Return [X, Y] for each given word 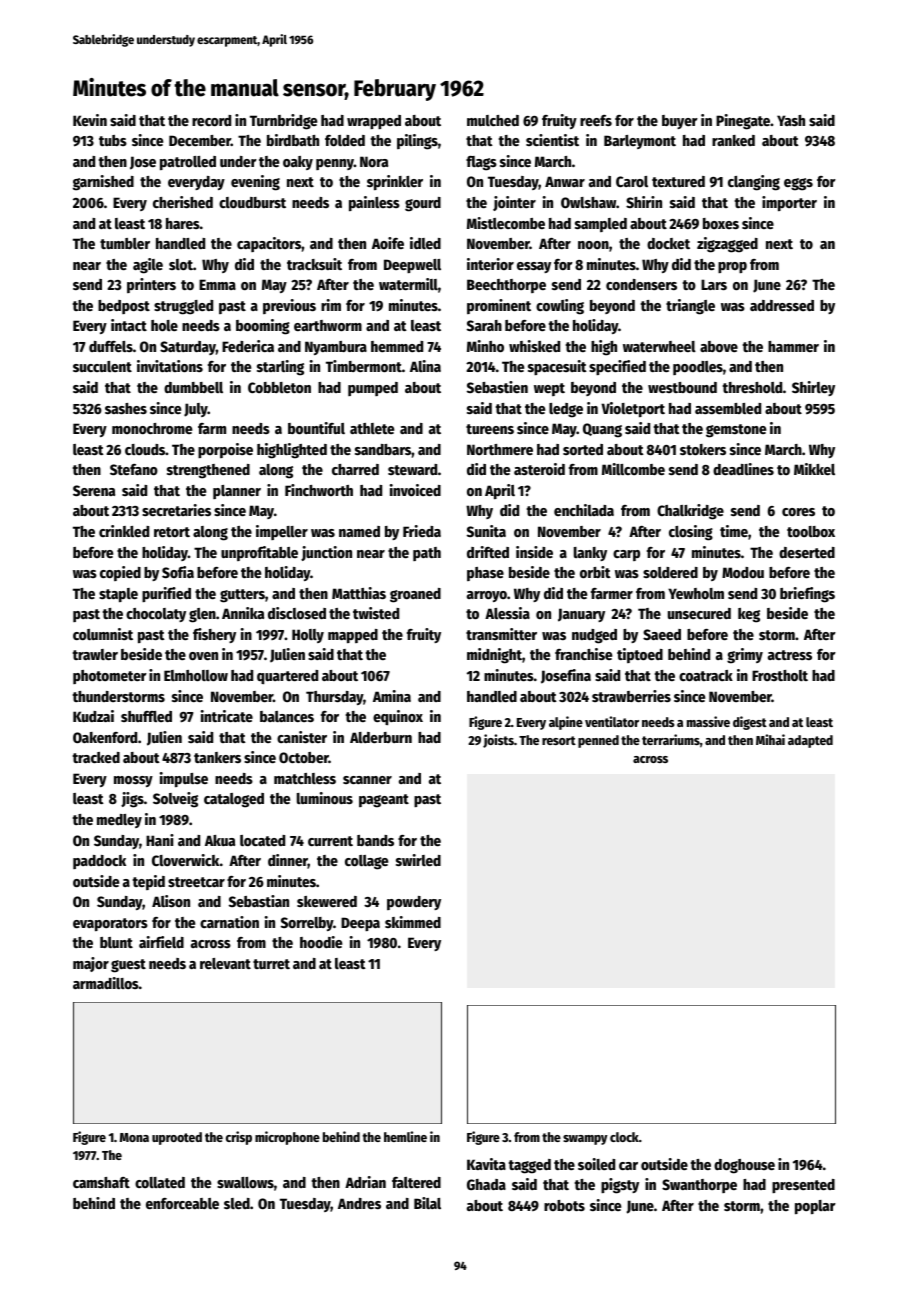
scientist [552, 140]
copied [120, 573]
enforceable [182, 1203]
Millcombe [633, 469]
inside [534, 552]
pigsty [620, 1186]
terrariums [671, 739]
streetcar [196, 882]
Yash [791, 120]
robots [564, 1205]
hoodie [321, 942]
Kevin [90, 120]
